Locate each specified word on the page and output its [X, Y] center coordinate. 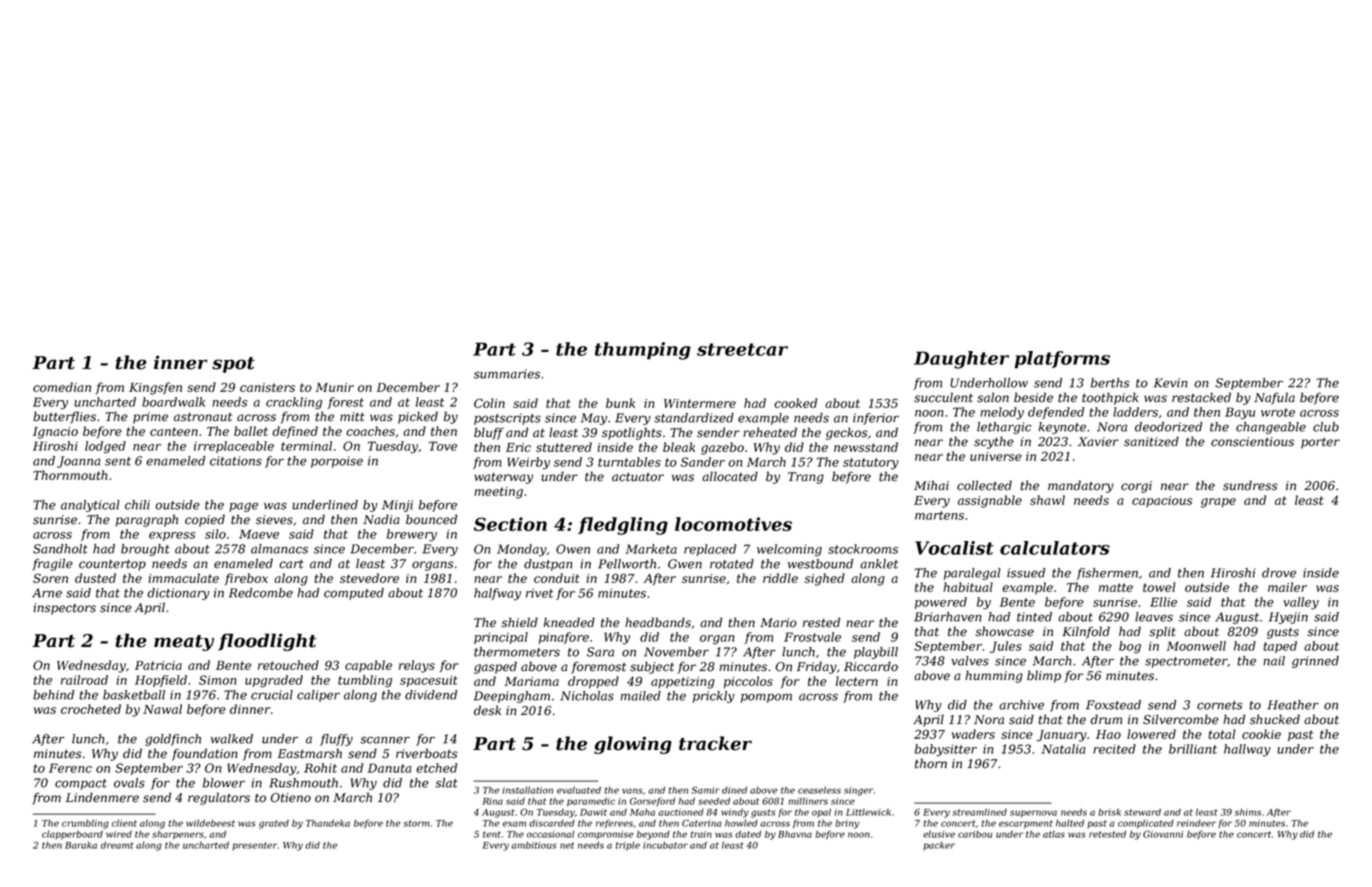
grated [274, 824]
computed [354, 594]
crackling [294, 403]
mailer [1287, 587]
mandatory [1081, 486]
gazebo [722, 448]
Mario [778, 623]
